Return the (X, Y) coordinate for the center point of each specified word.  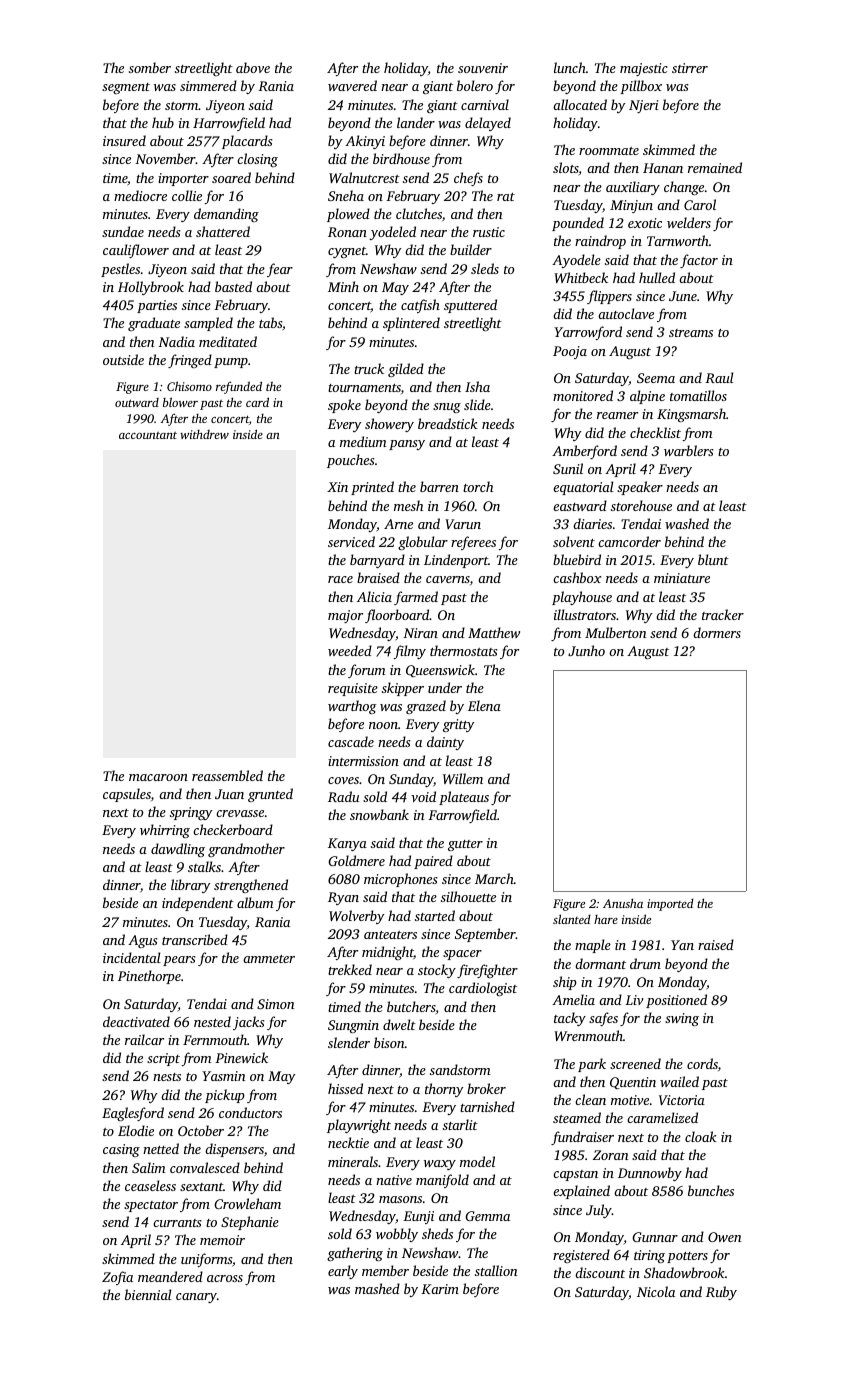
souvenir (483, 68)
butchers (411, 1006)
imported (670, 905)
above (253, 67)
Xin (337, 487)
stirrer (690, 68)
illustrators (585, 614)
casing (121, 1150)
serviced (351, 541)
